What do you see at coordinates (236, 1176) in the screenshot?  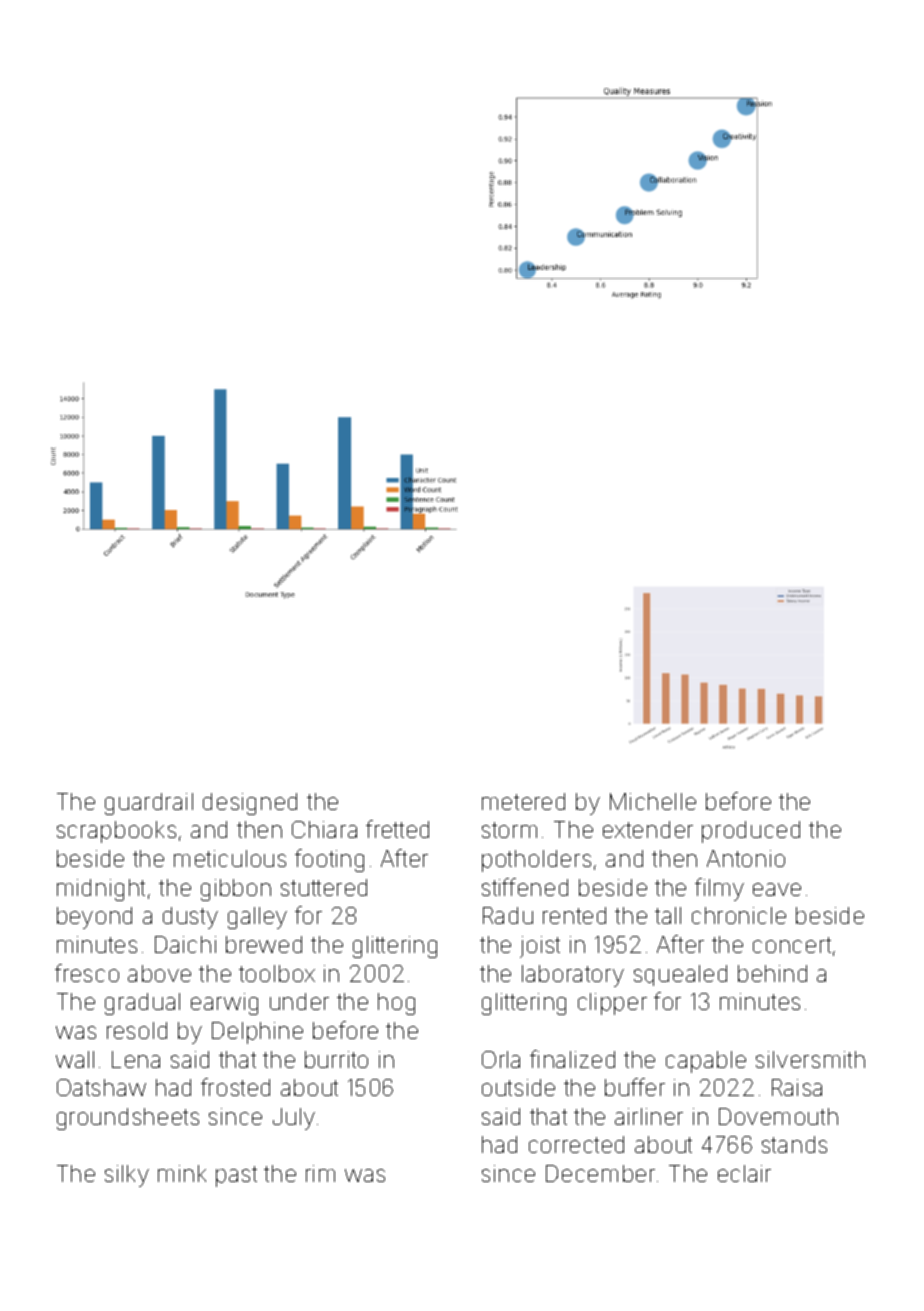 I see `past` at bounding box center [236, 1176].
